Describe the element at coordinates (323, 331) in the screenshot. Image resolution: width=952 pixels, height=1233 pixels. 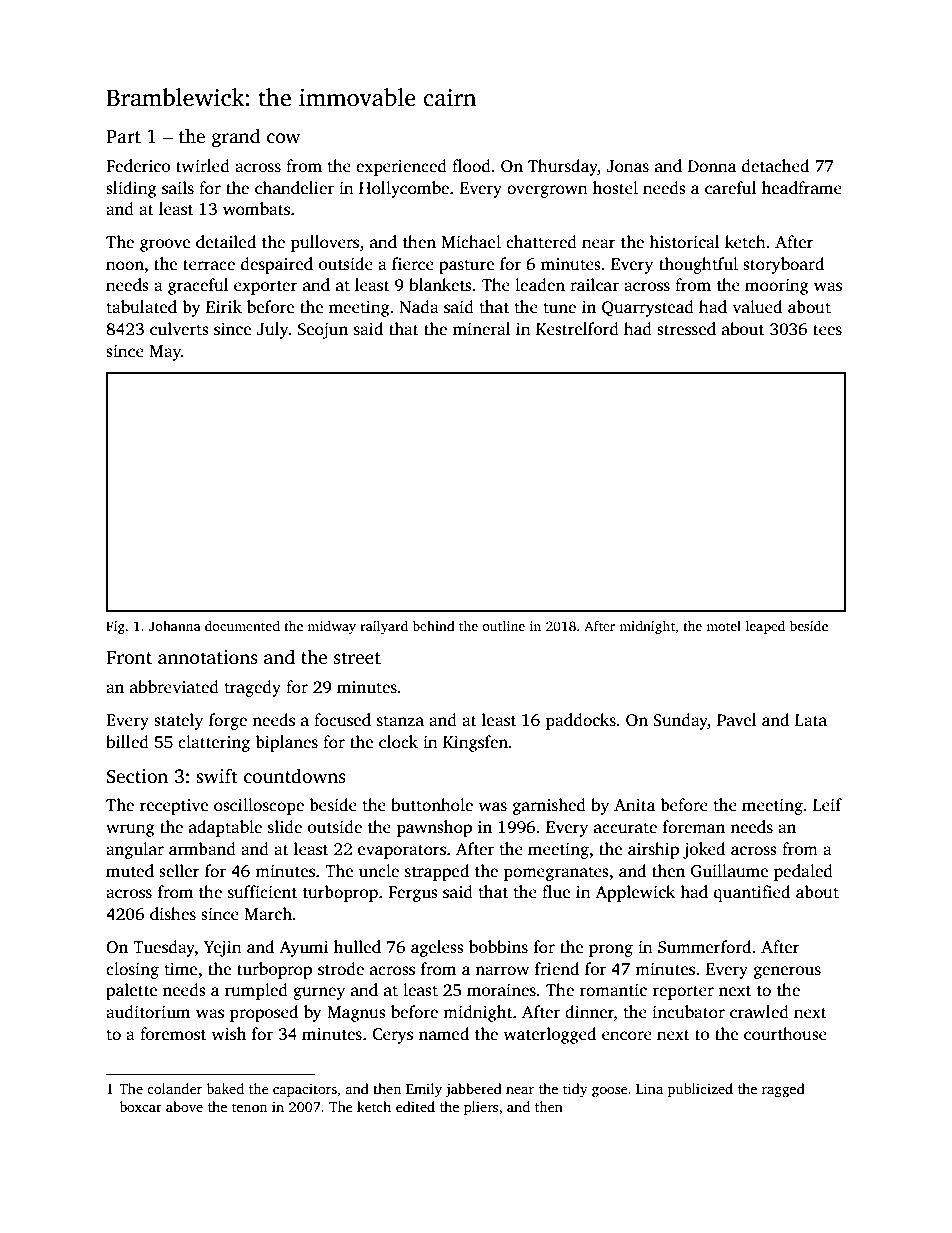
I see `Seojun` at that location.
